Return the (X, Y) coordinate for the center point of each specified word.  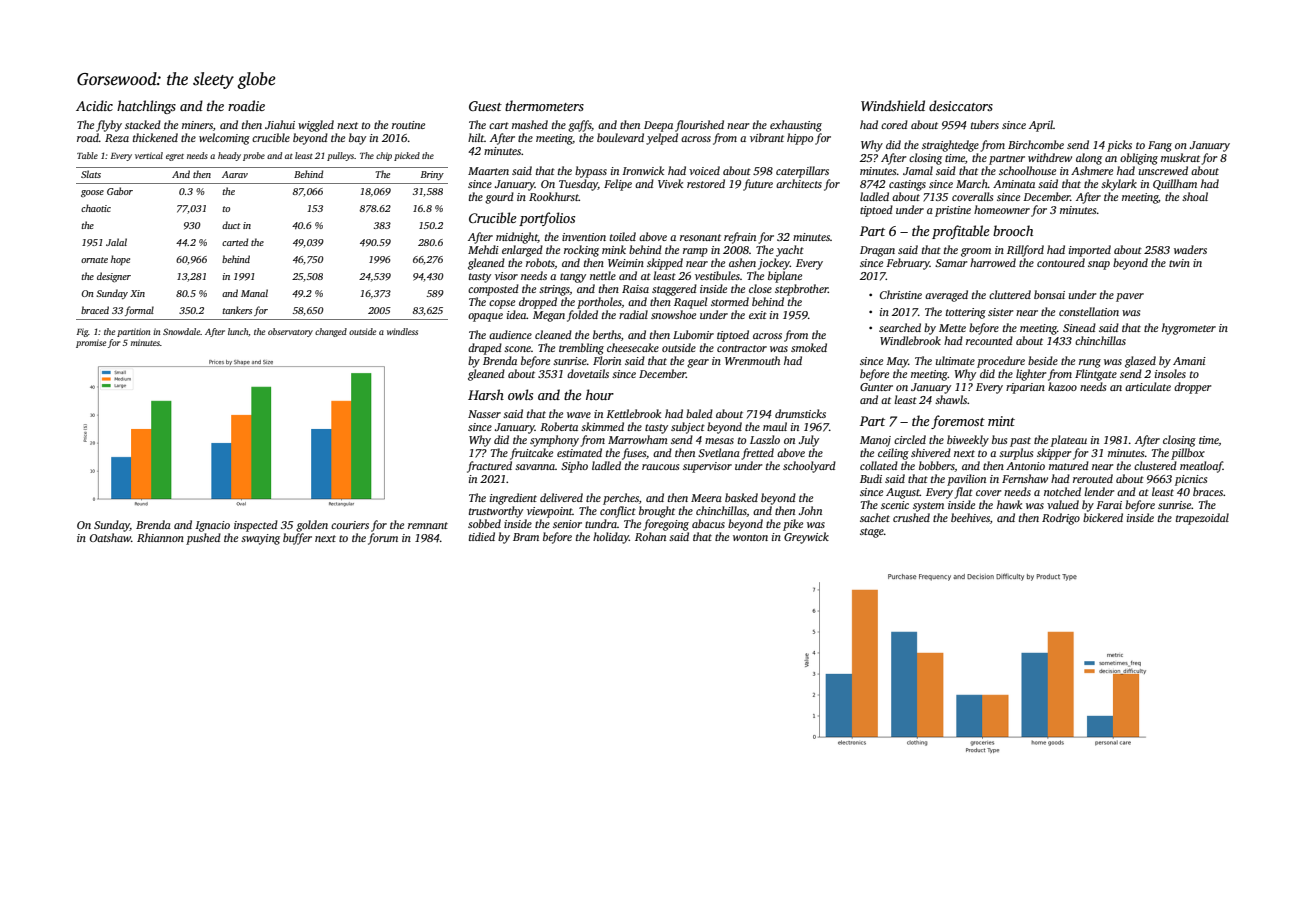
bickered (1103, 517)
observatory (290, 332)
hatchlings (146, 107)
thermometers (544, 105)
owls (520, 394)
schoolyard (809, 467)
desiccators (961, 105)
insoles (1170, 373)
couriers (350, 525)
